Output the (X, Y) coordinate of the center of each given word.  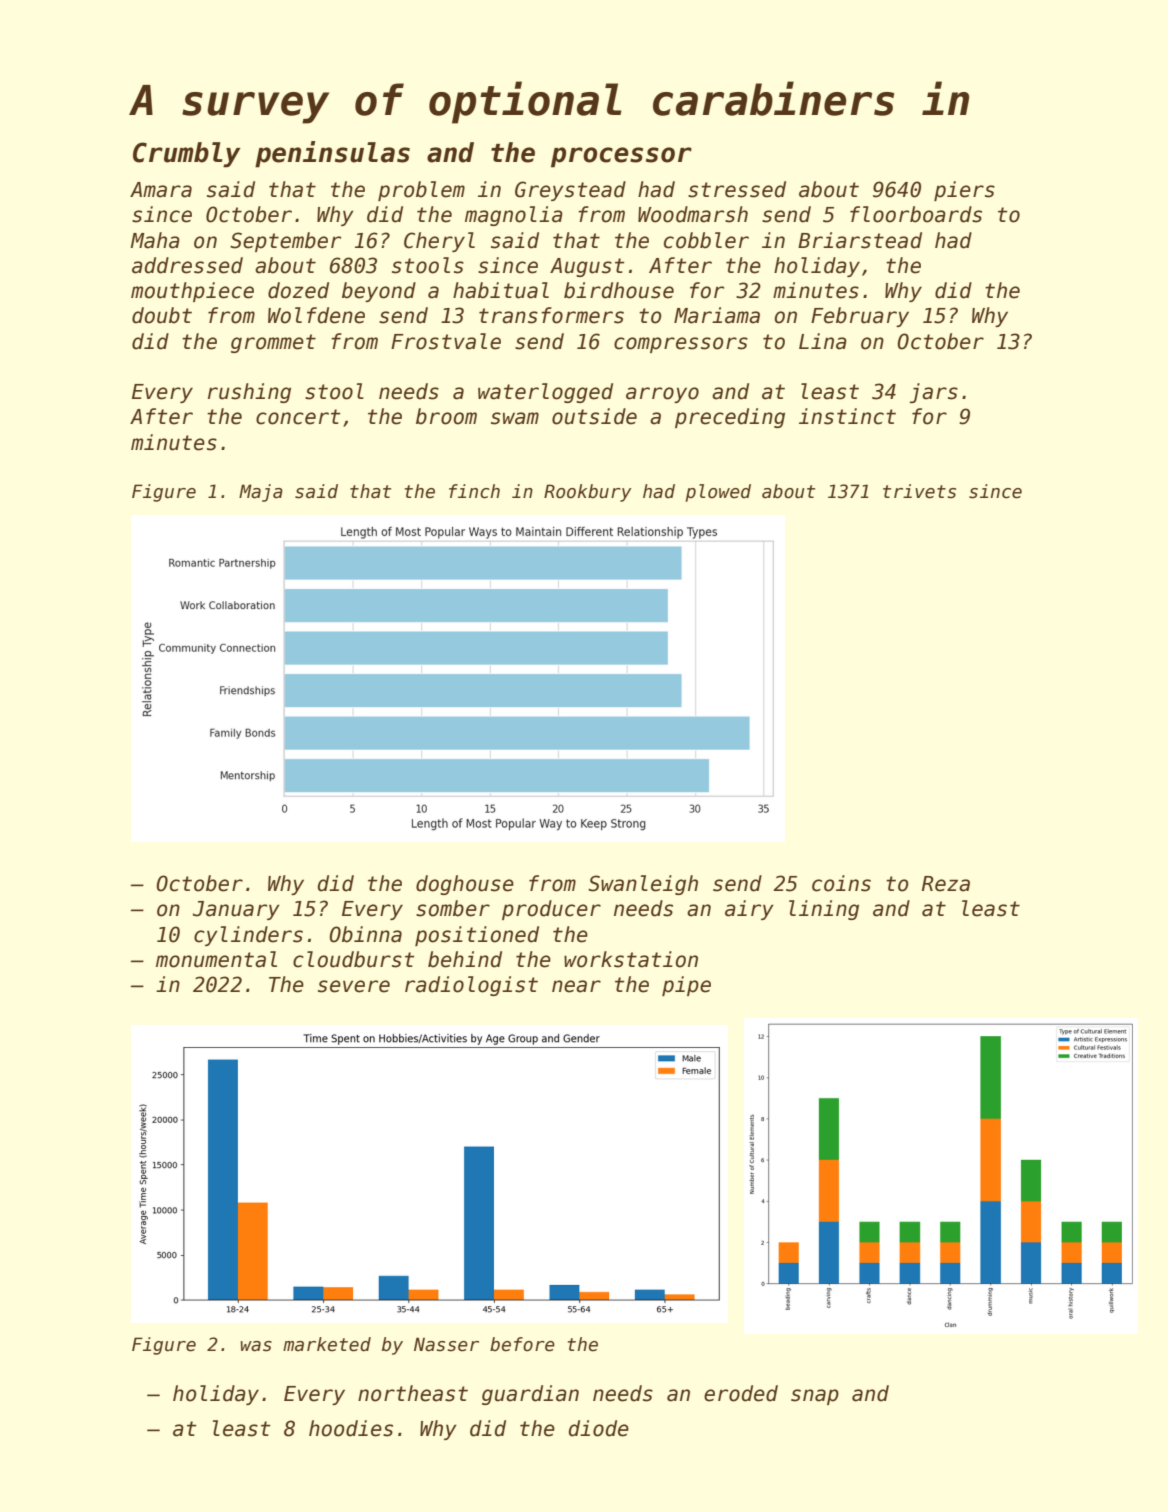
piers (964, 191)
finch (474, 491)
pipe (686, 986)
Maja (261, 493)
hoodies (351, 1428)
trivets (919, 491)
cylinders (248, 936)
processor (621, 157)
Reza (946, 884)
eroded (741, 1393)
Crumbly (187, 155)
